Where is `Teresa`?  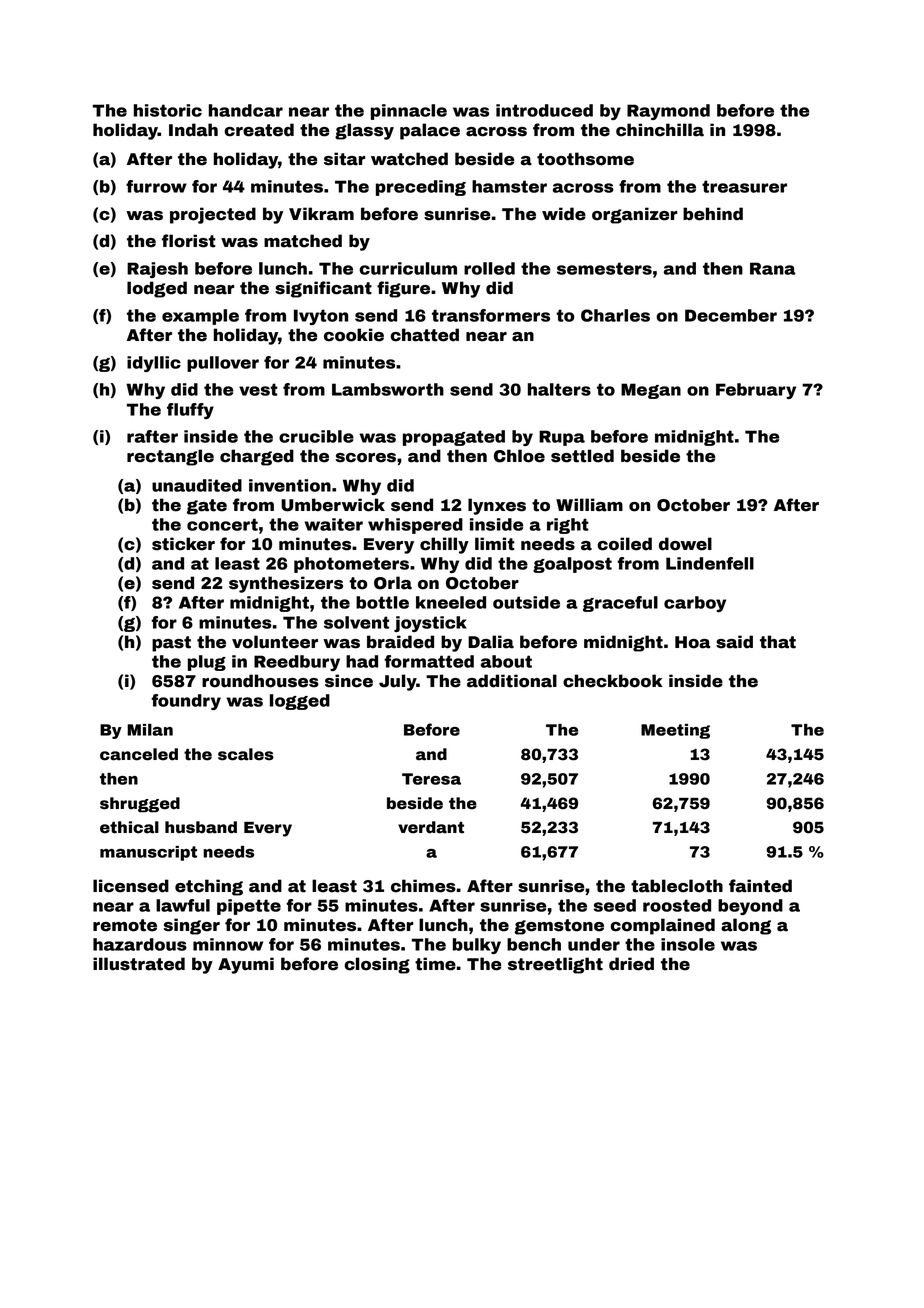 Teresa is located at coordinates (431, 779).
